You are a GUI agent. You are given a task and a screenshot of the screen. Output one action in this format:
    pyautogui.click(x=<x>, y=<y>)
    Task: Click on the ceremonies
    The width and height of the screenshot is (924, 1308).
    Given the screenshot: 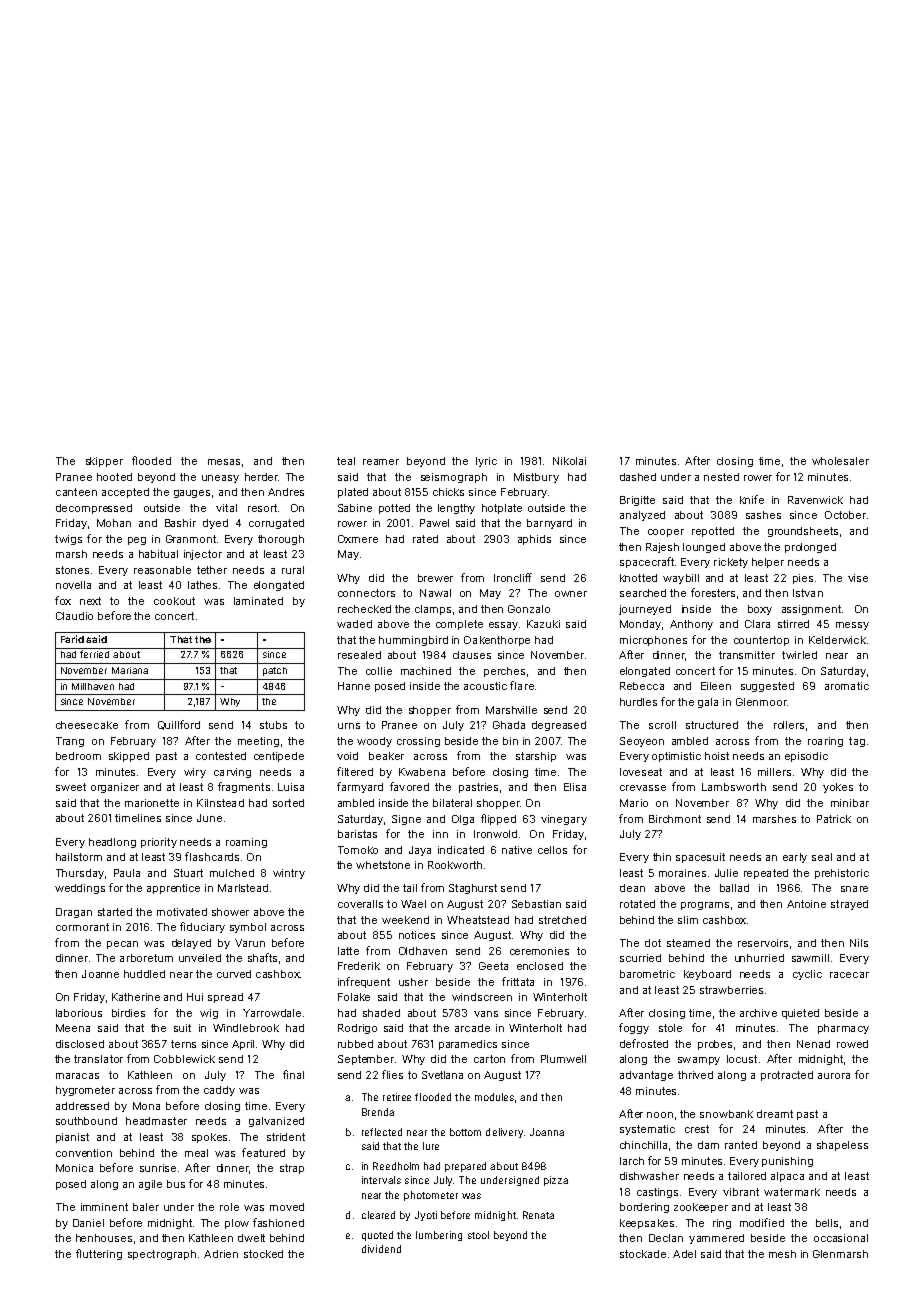 What is the action you would take?
    pyautogui.click(x=539, y=951)
